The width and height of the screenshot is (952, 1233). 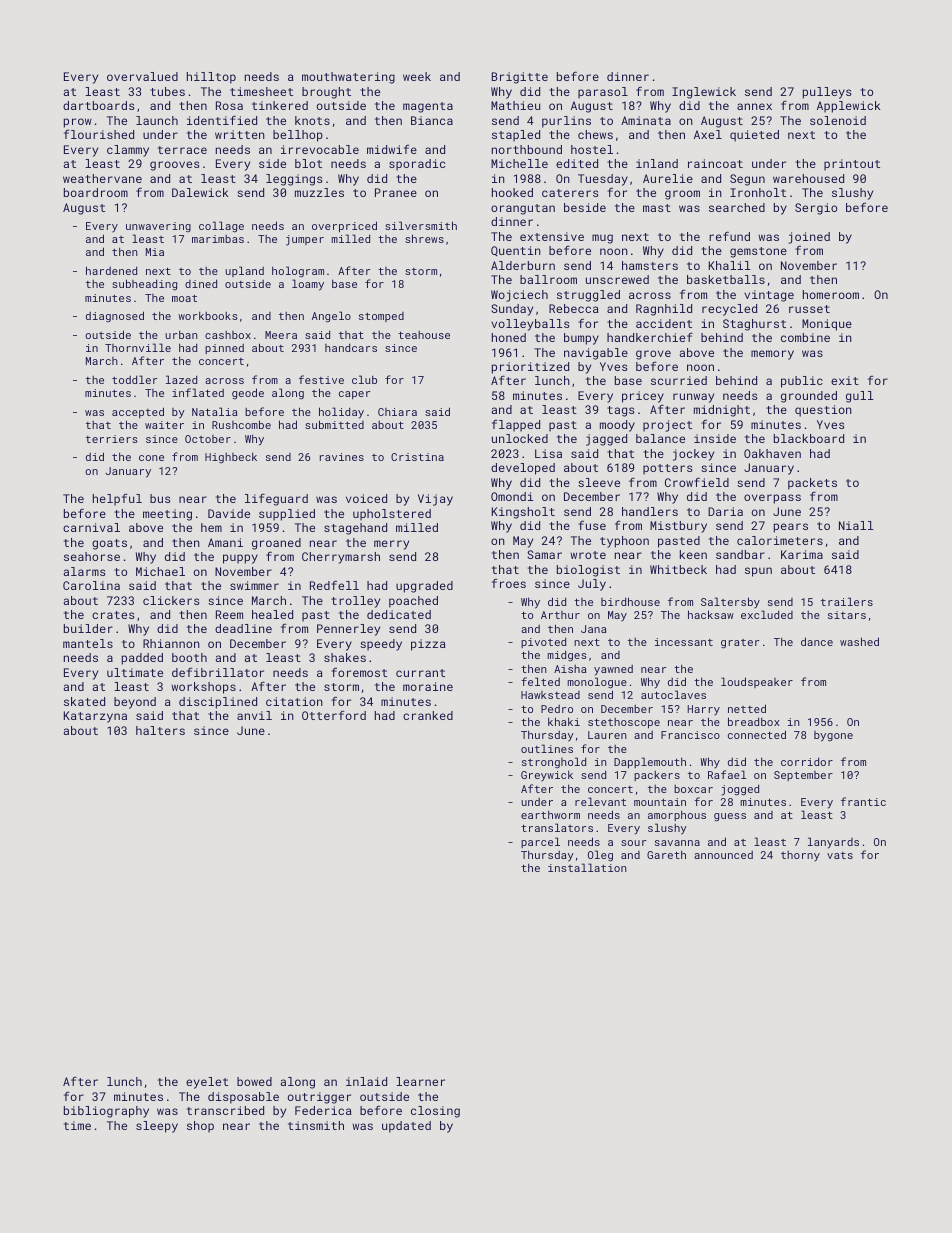 I want to click on thorny, so click(x=800, y=856).
